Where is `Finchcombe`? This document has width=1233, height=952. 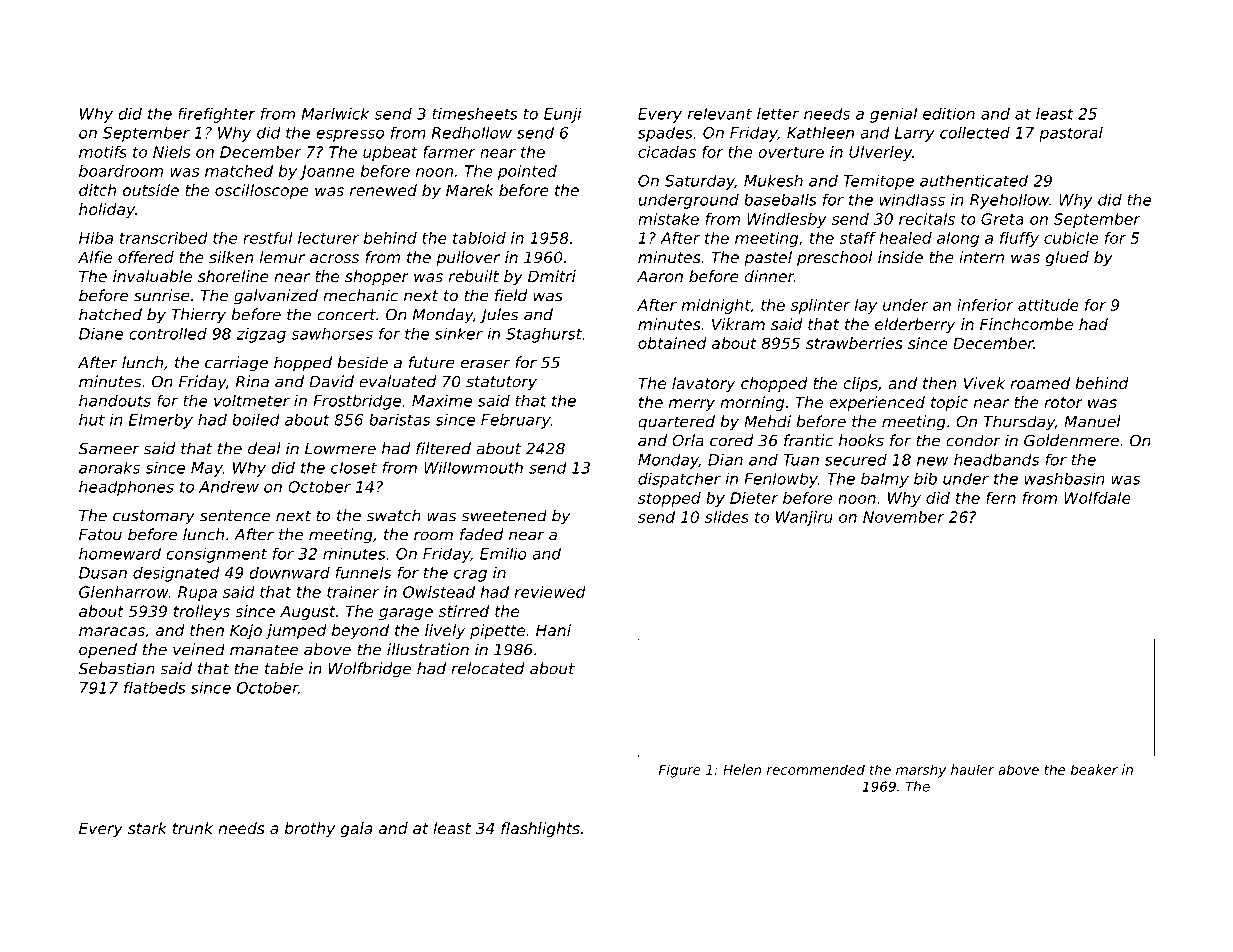 Finchcombe is located at coordinates (1026, 324).
